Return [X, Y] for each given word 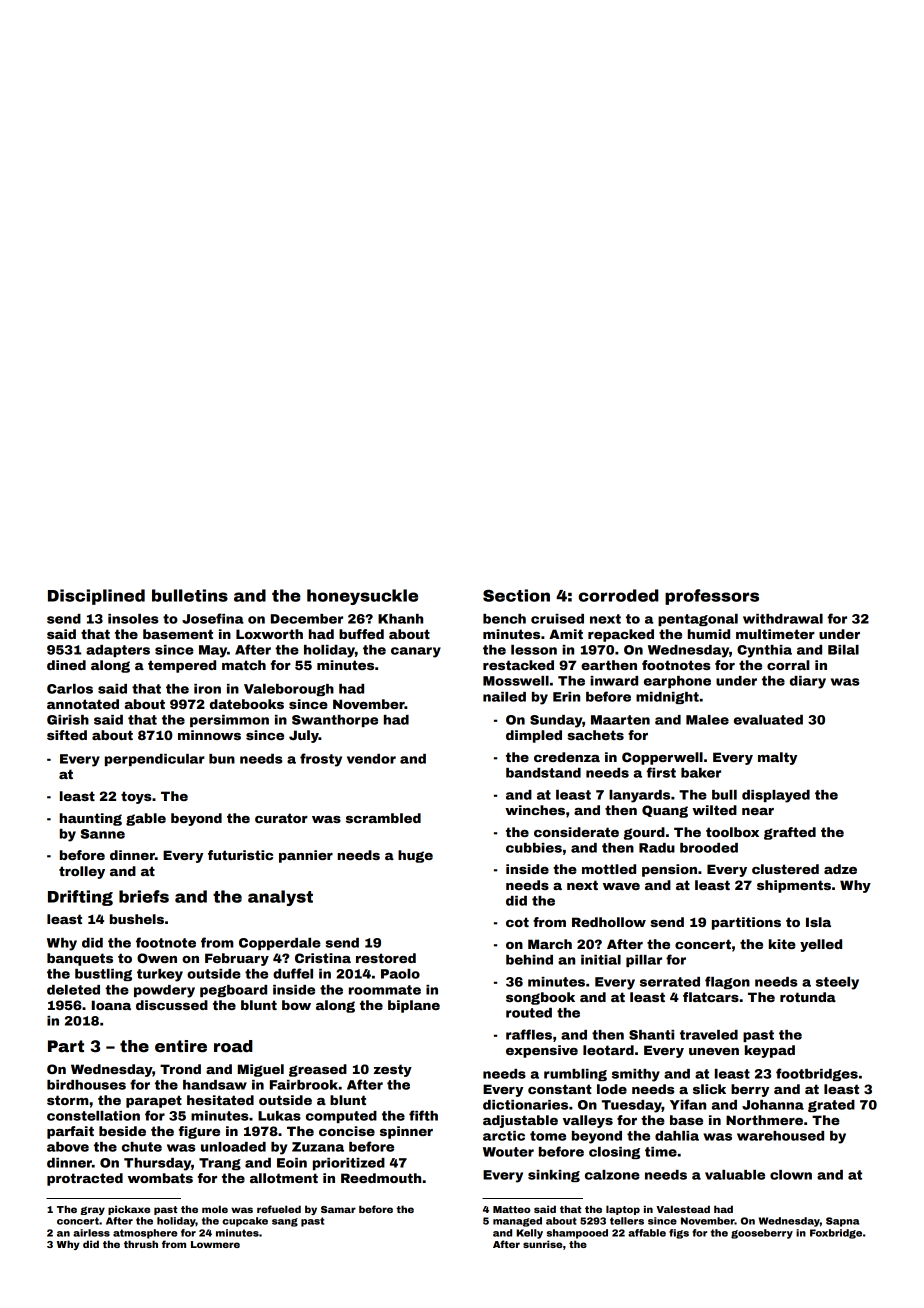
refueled [279, 1209]
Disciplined [96, 597]
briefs [144, 896]
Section [516, 595]
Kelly [529, 1234]
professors [712, 597]
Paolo [400, 974]
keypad [770, 1051]
